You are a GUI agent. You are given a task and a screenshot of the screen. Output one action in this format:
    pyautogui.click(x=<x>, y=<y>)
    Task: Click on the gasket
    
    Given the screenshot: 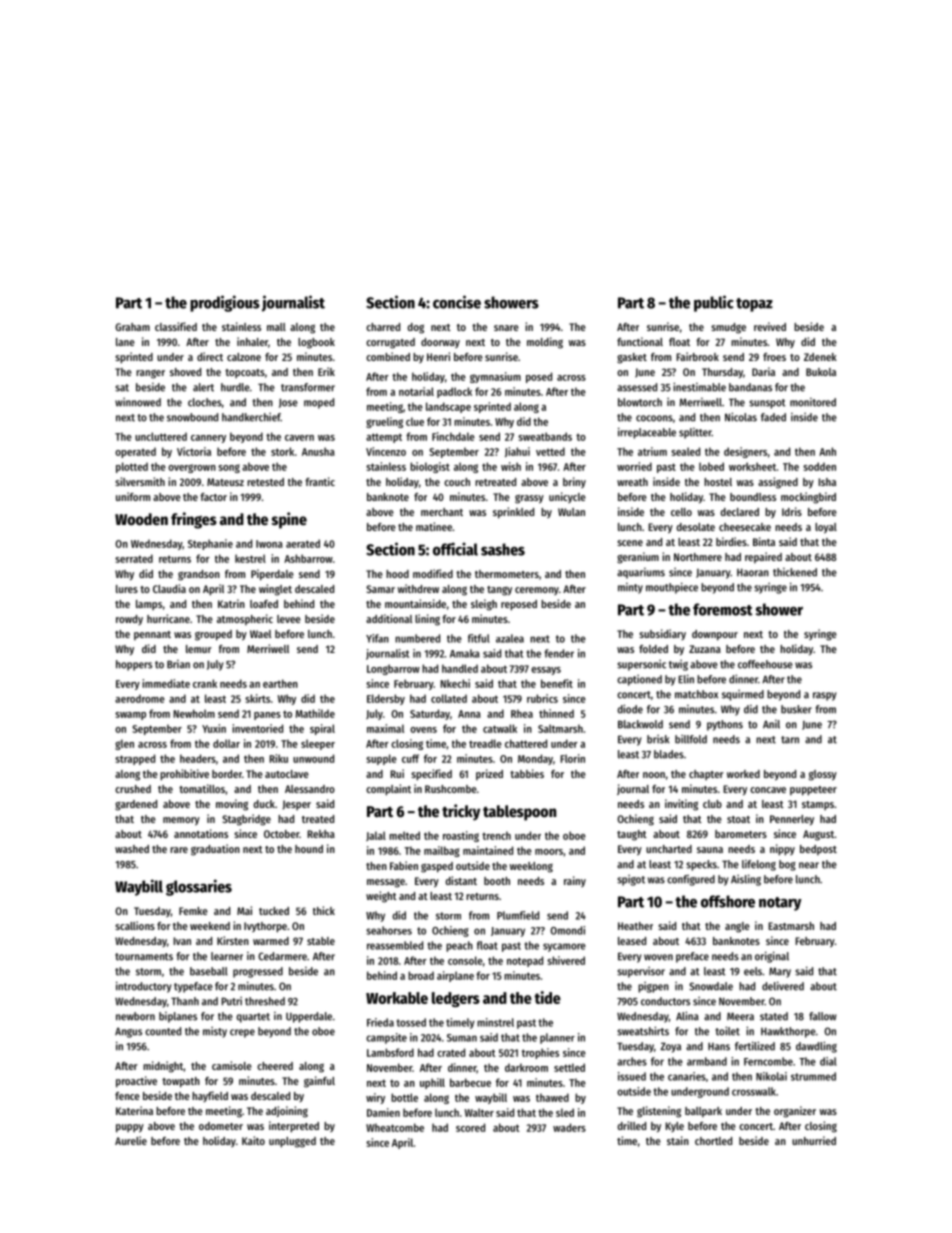 What is the action you would take?
    pyautogui.click(x=632, y=358)
